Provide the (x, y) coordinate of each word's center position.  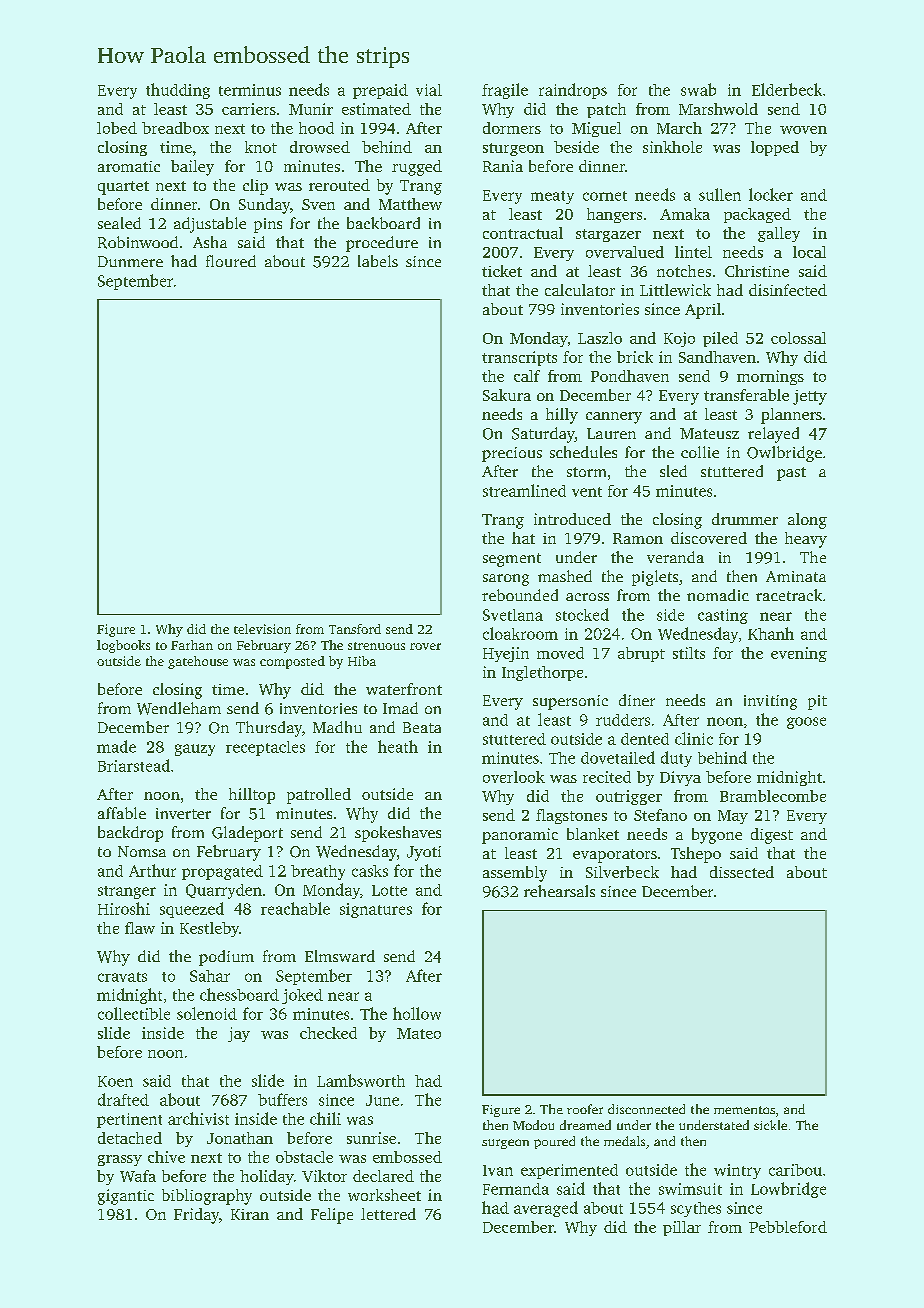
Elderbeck (787, 89)
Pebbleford (788, 1227)
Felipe (332, 1216)
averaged (546, 1209)
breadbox (175, 128)
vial (429, 90)
